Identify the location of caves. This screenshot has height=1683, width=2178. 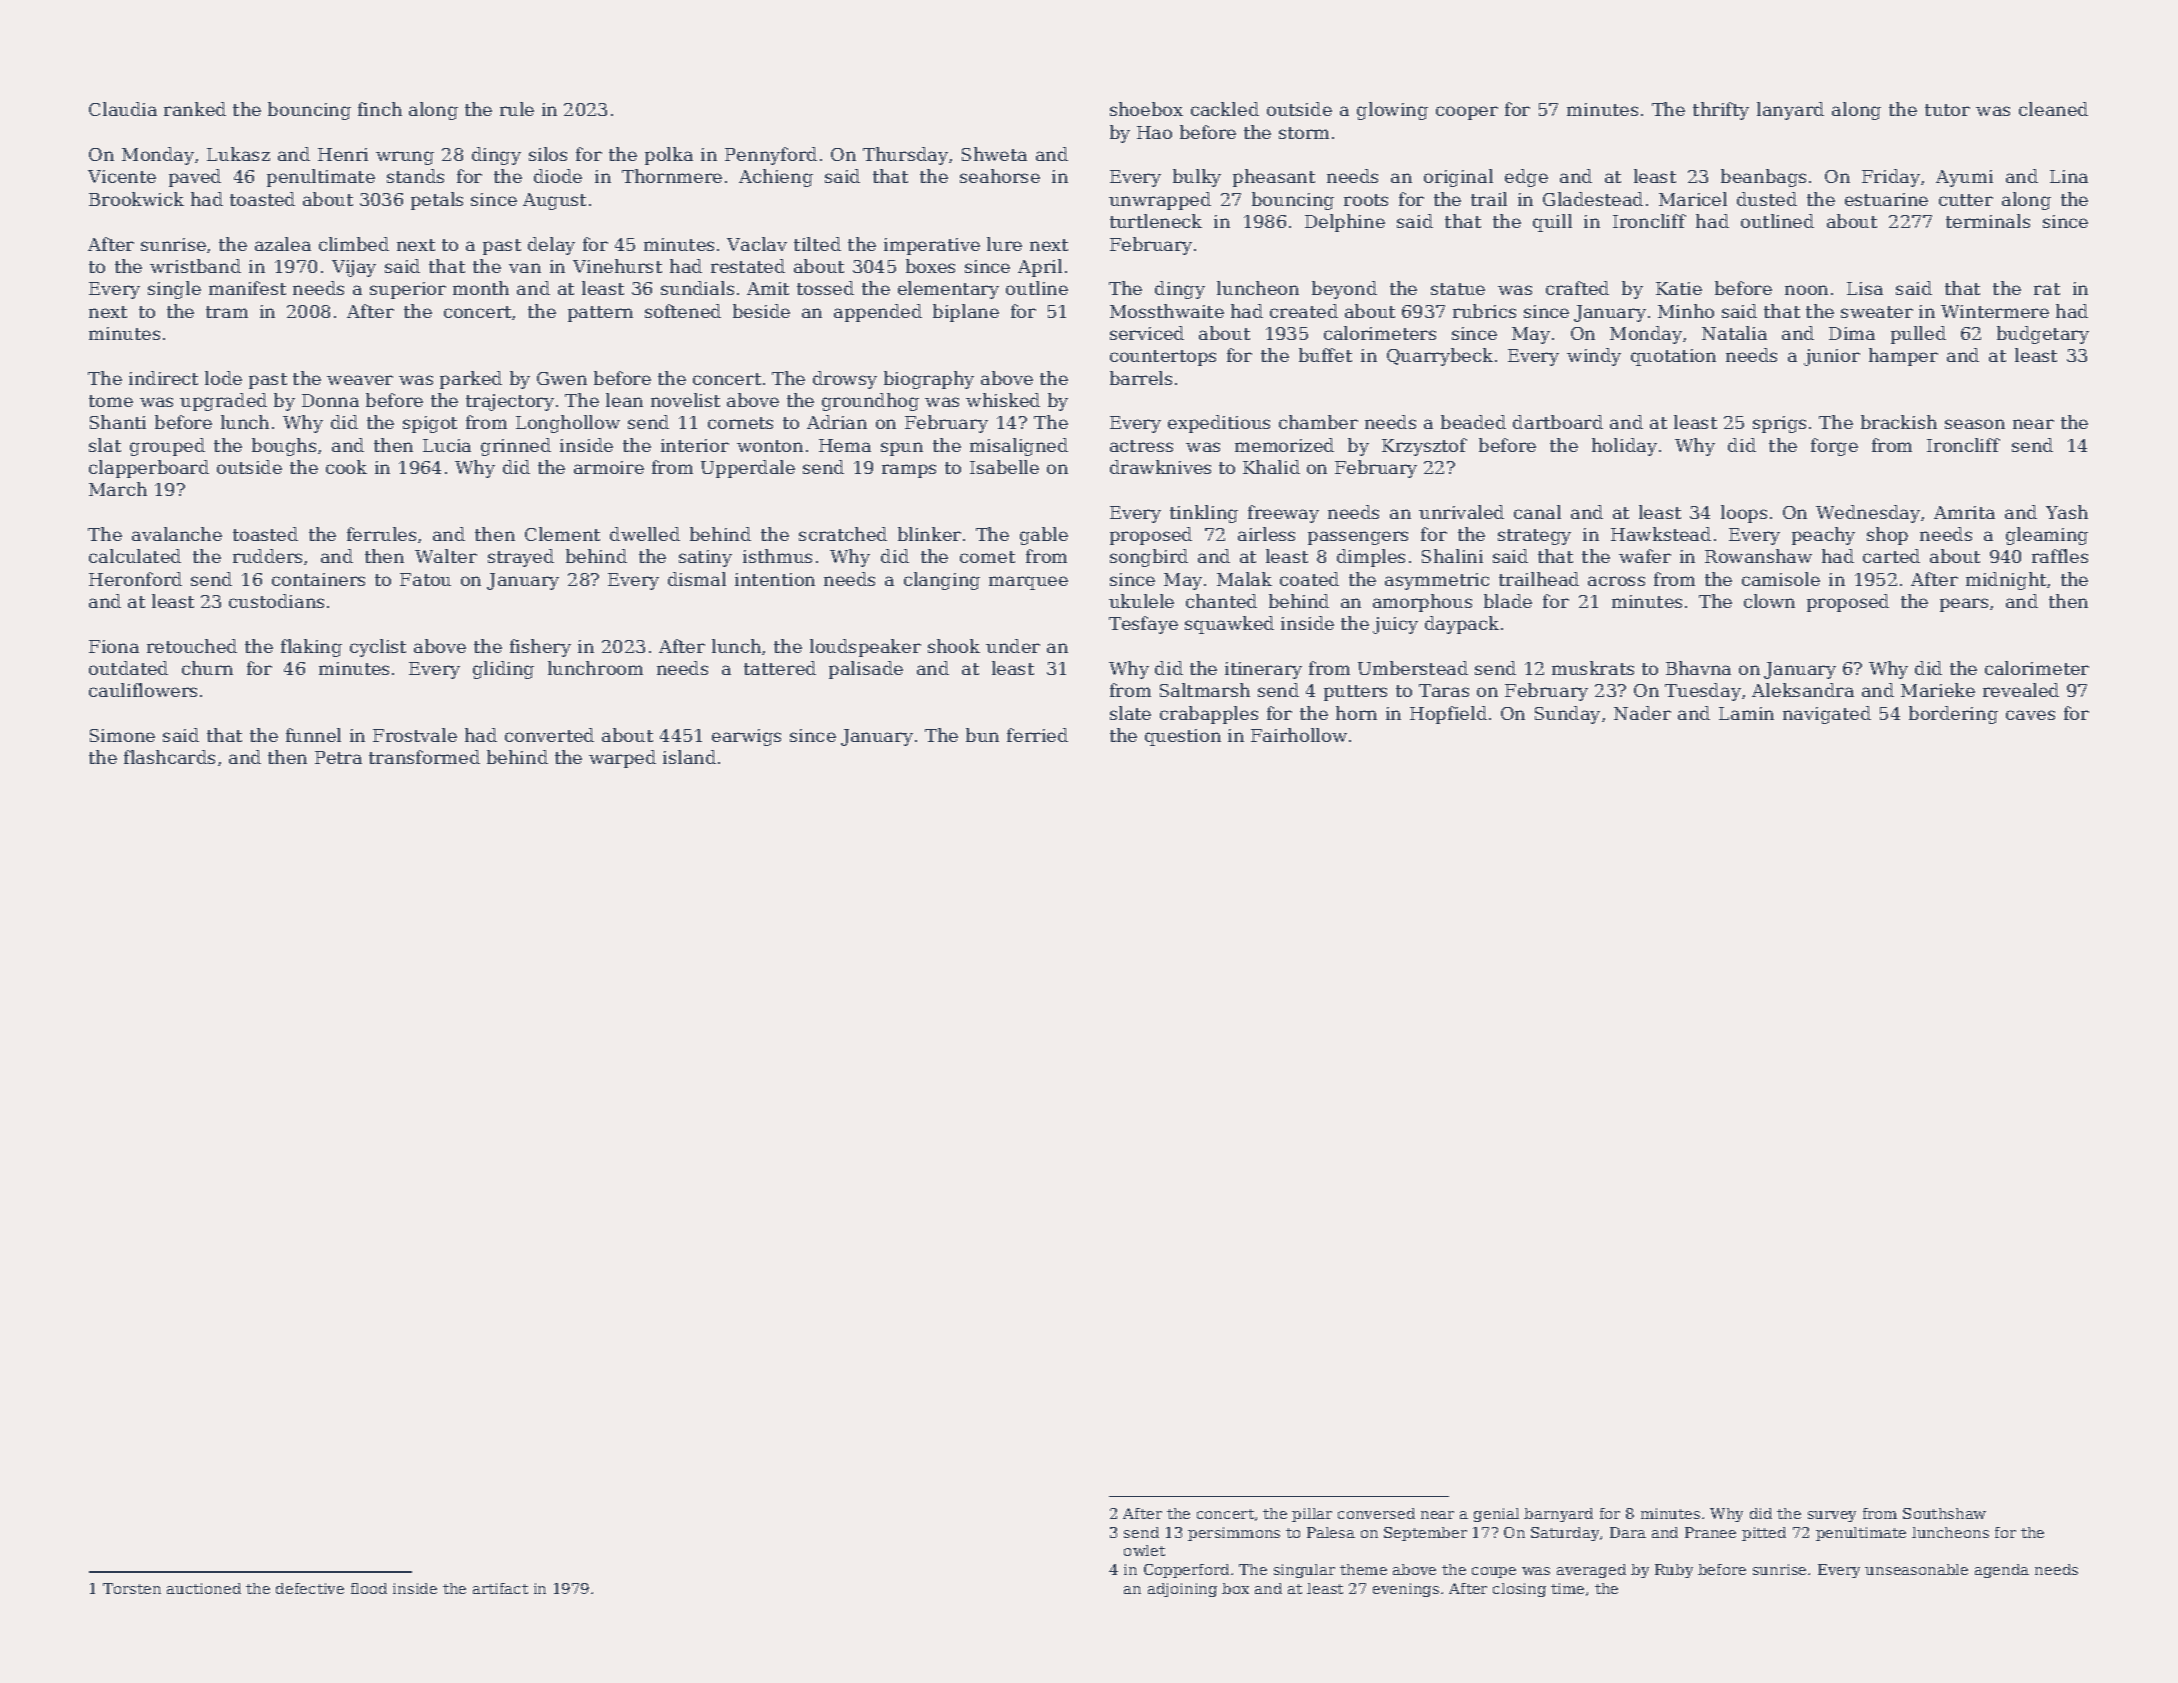
(2030, 715).
